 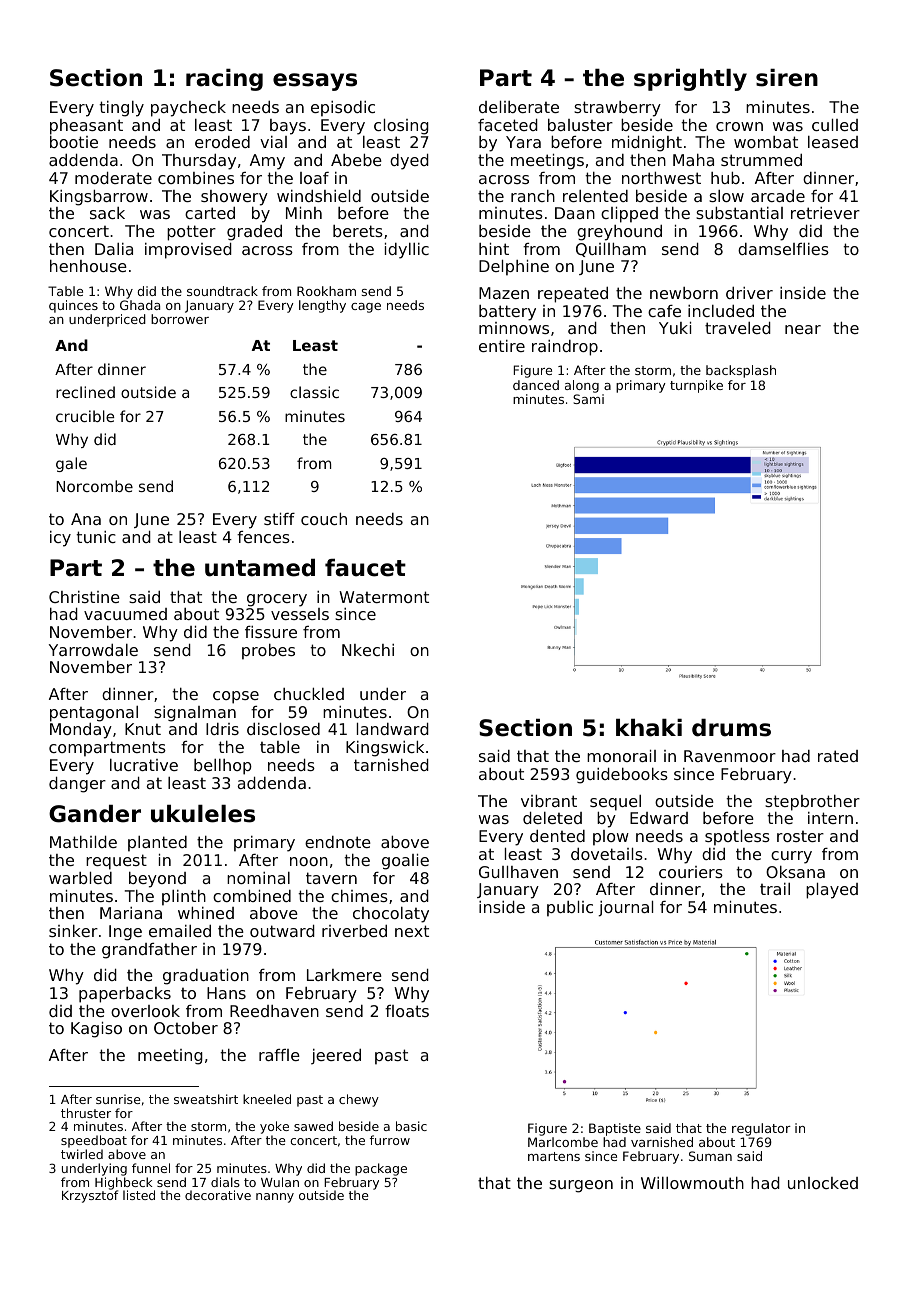 What do you see at coordinates (90, 1197) in the document?
I see `Krzysztof` at bounding box center [90, 1197].
